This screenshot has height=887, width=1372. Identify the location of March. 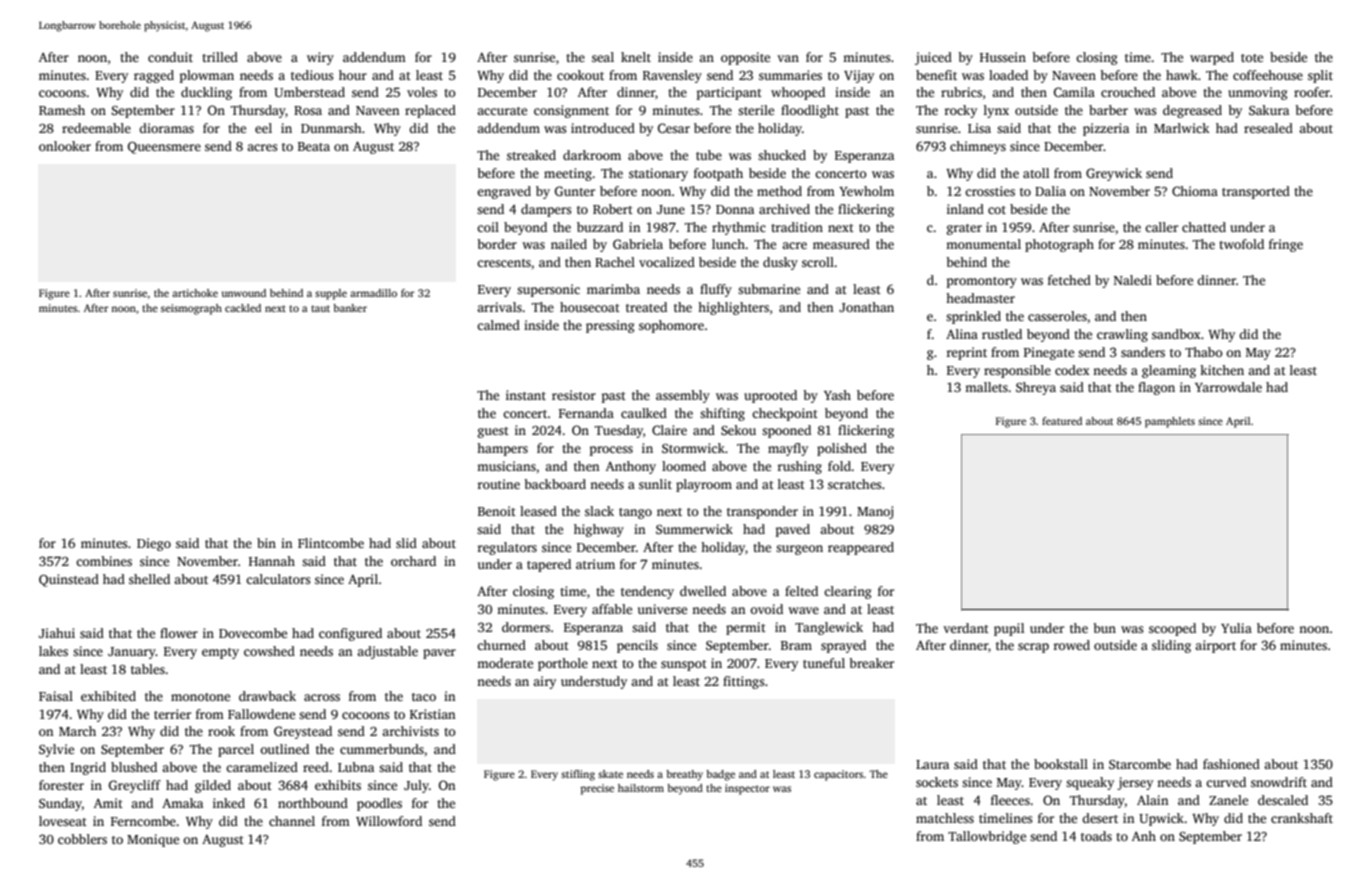
(77, 731).
